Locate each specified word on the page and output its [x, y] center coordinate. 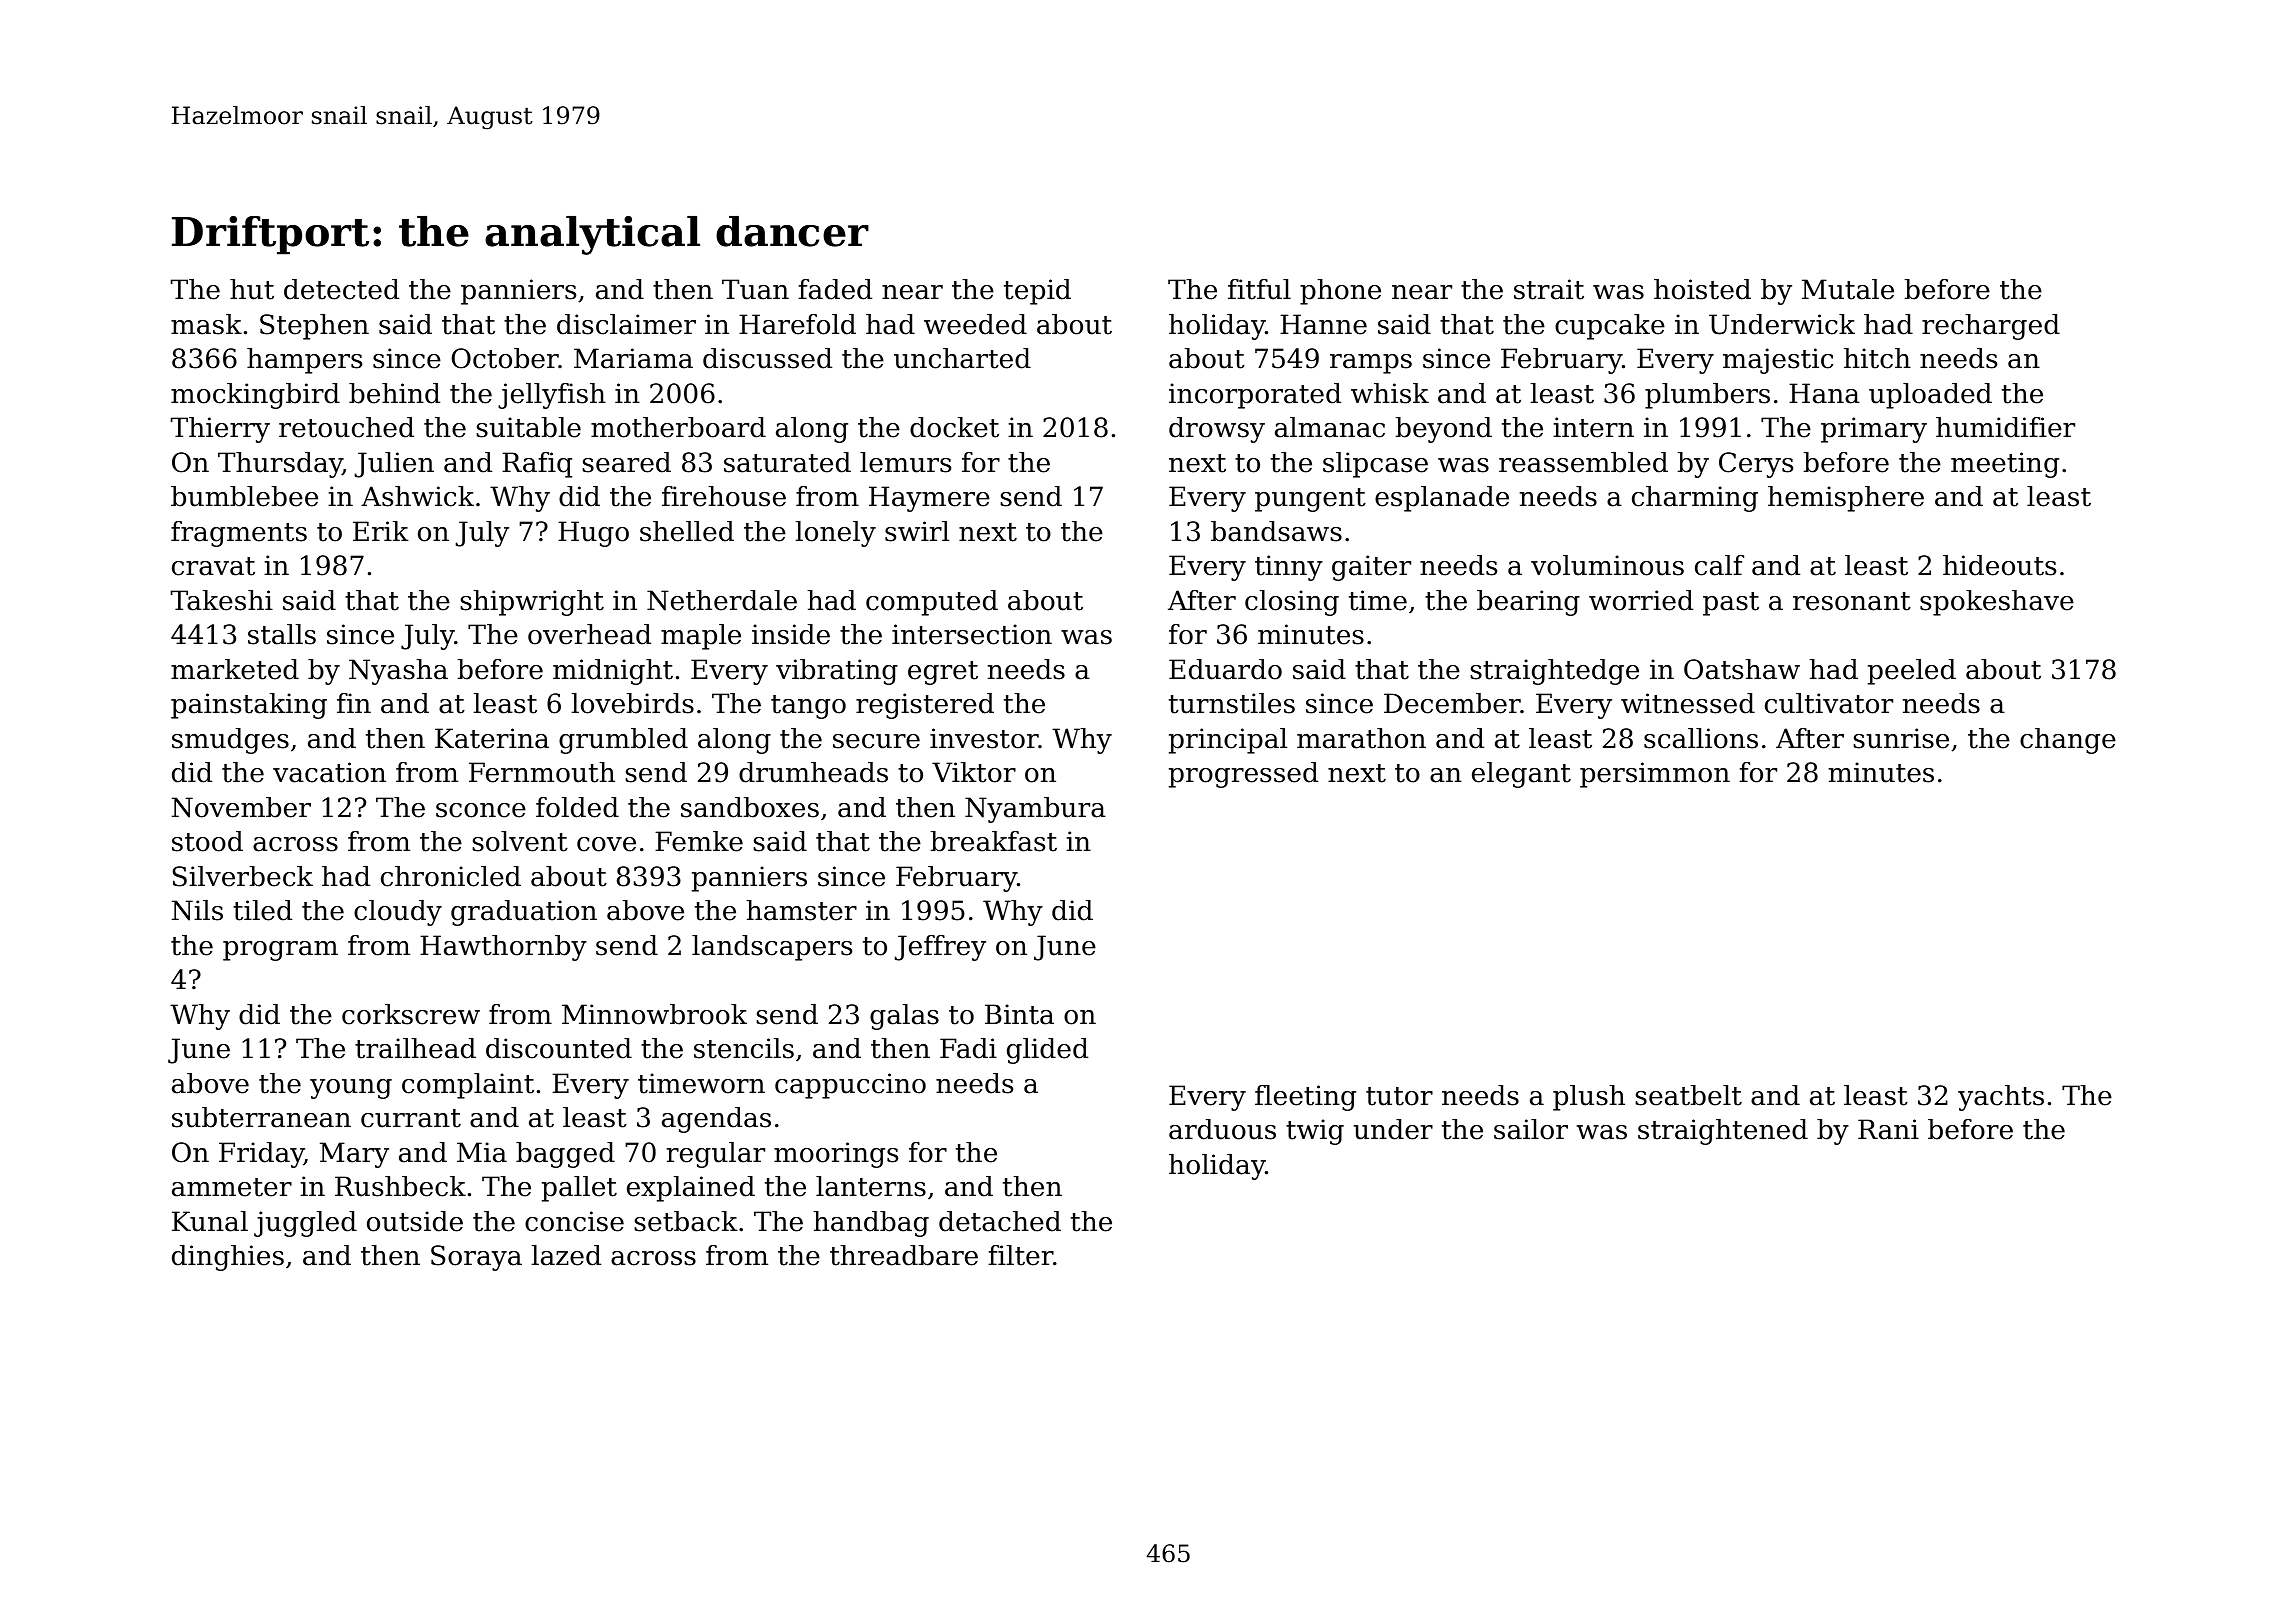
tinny [1289, 568]
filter [1020, 1255]
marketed [235, 669]
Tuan [755, 289]
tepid [1037, 292]
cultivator [1829, 703]
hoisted [1702, 289]
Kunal [210, 1221]
